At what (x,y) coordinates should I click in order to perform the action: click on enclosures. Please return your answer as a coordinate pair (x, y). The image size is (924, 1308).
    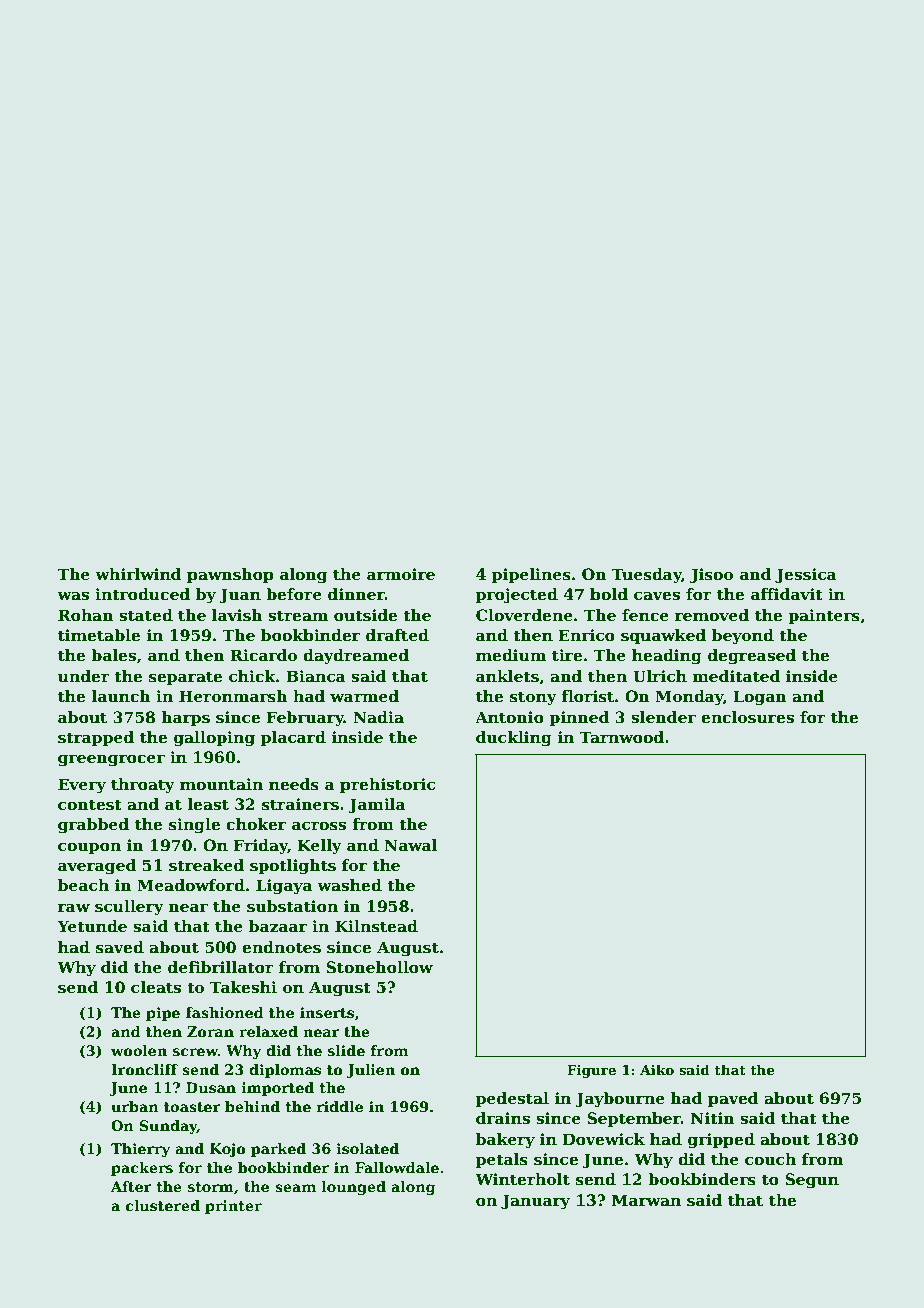
    Looking at the image, I should click on (747, 717).
